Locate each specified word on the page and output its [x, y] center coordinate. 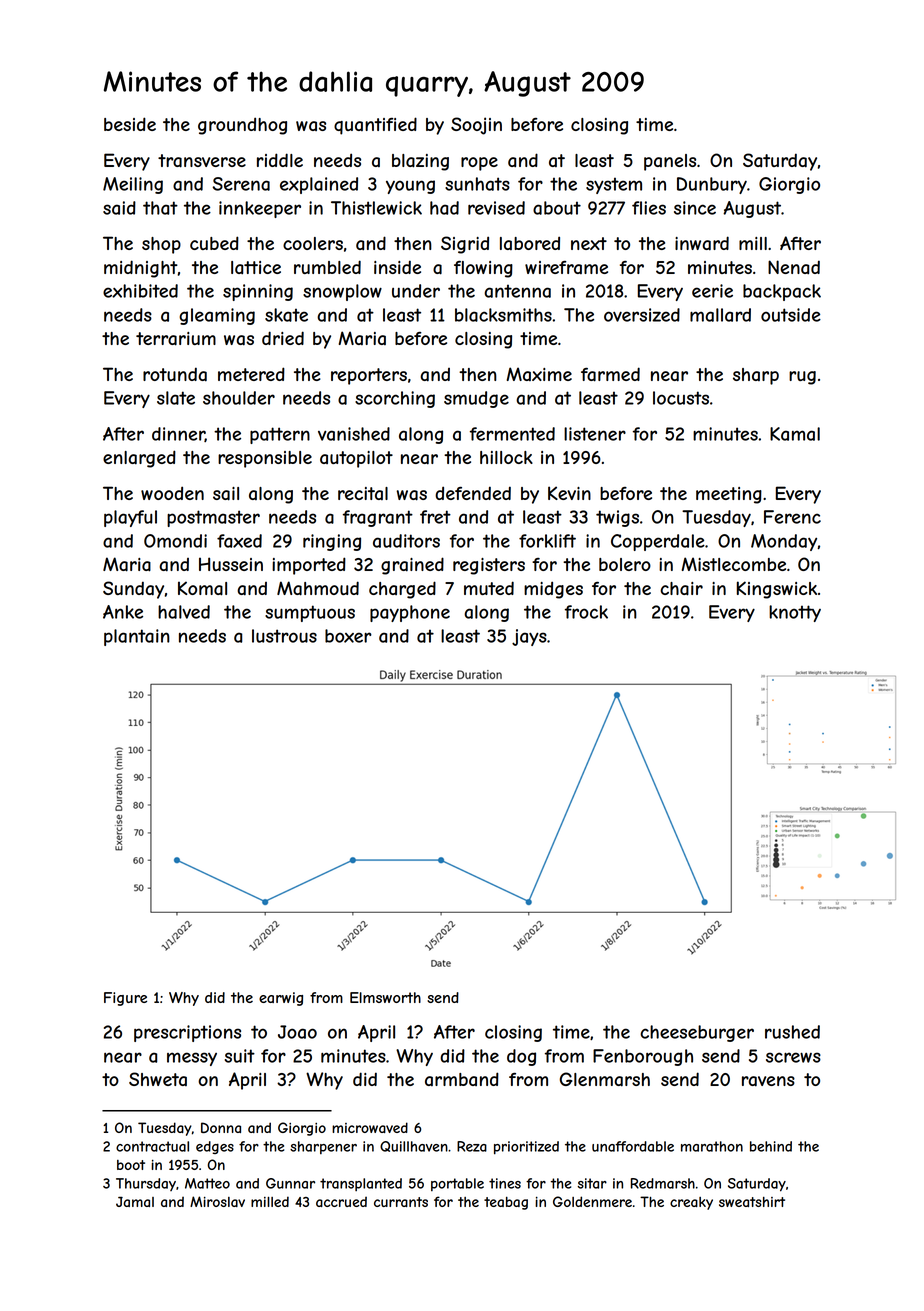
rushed [792, 1032]
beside [130, 124]
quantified [375, 126]
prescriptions [187, 1033]
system [614, 185]
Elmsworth [385, 997]
